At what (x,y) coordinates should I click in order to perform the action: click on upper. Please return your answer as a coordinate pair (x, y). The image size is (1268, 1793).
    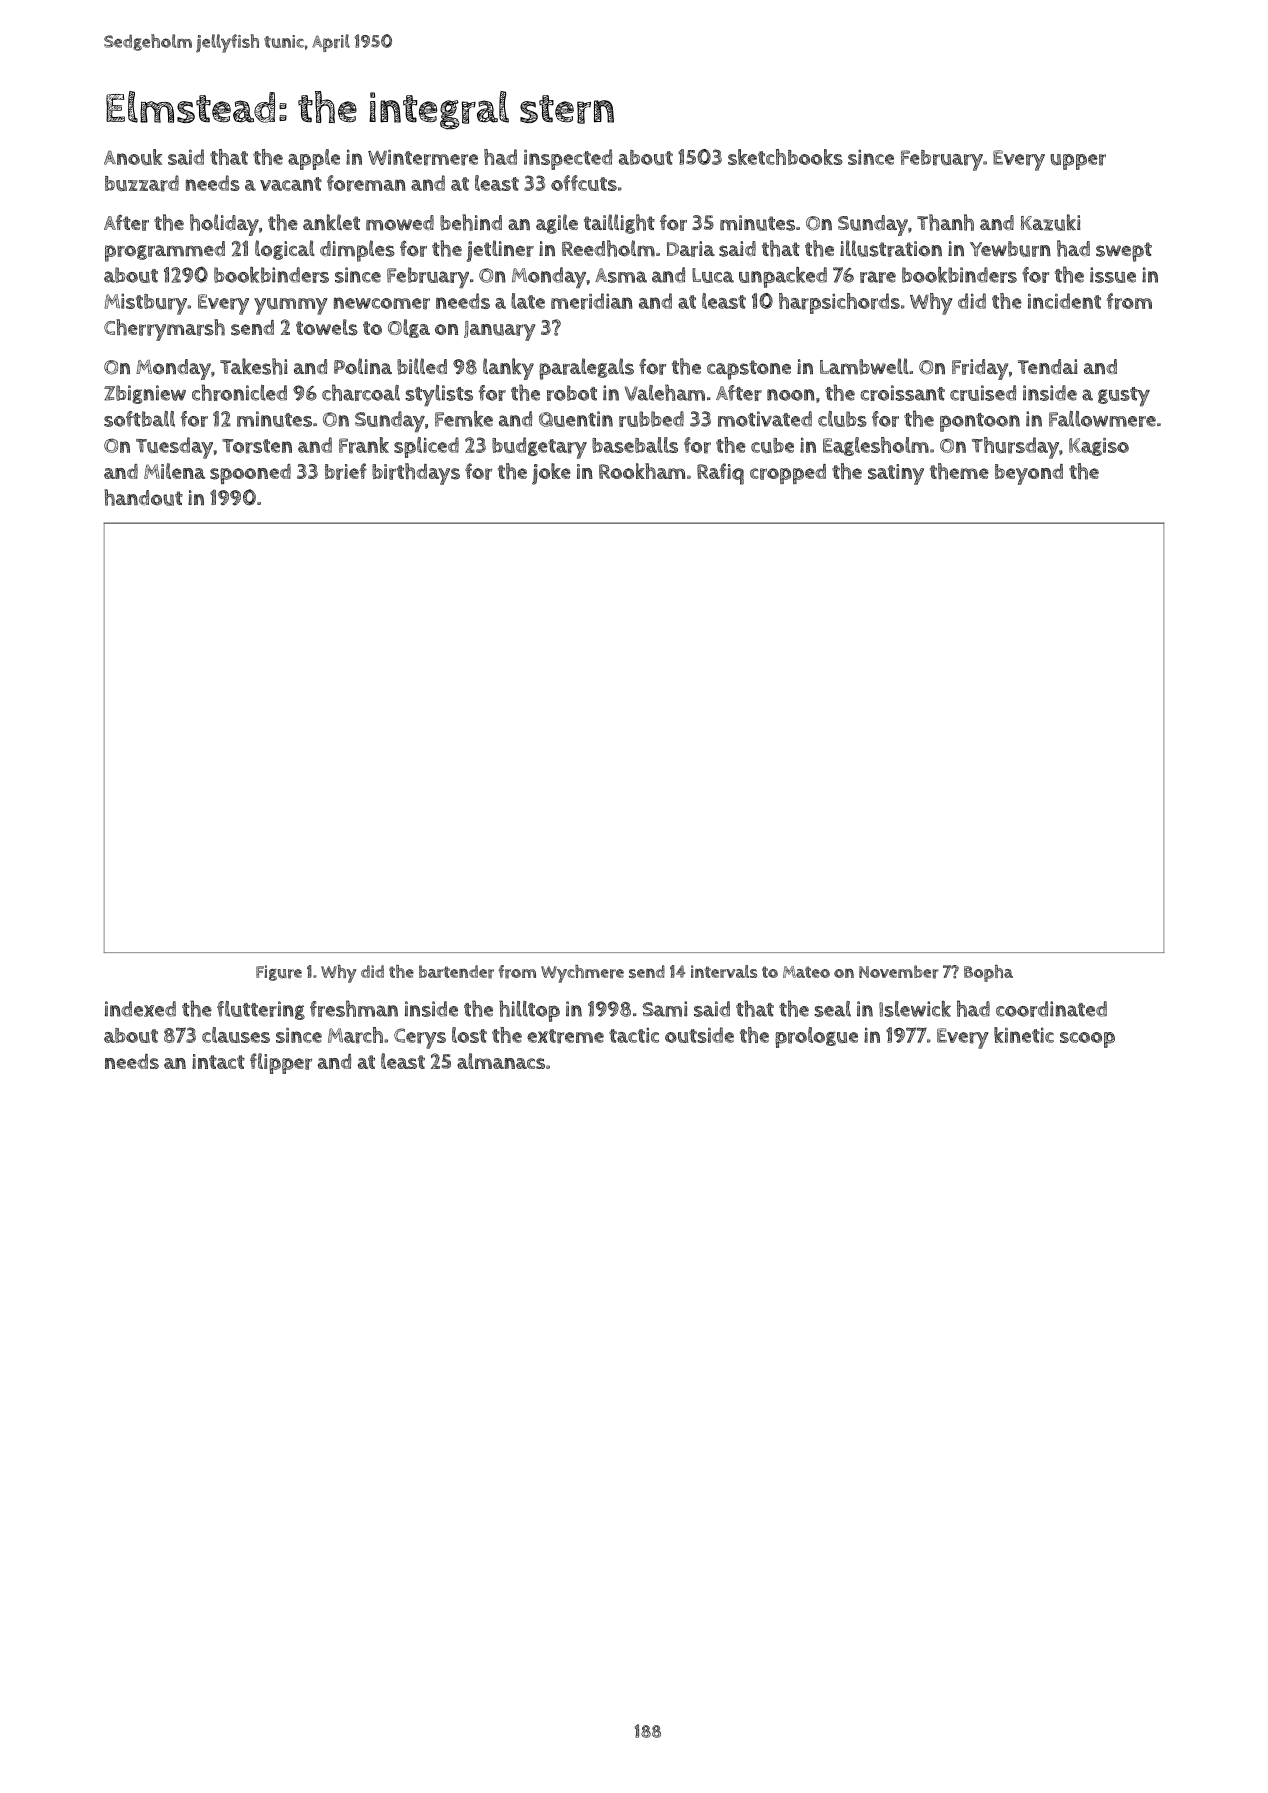
    Looking at the image, I should click on (1078, 162).
